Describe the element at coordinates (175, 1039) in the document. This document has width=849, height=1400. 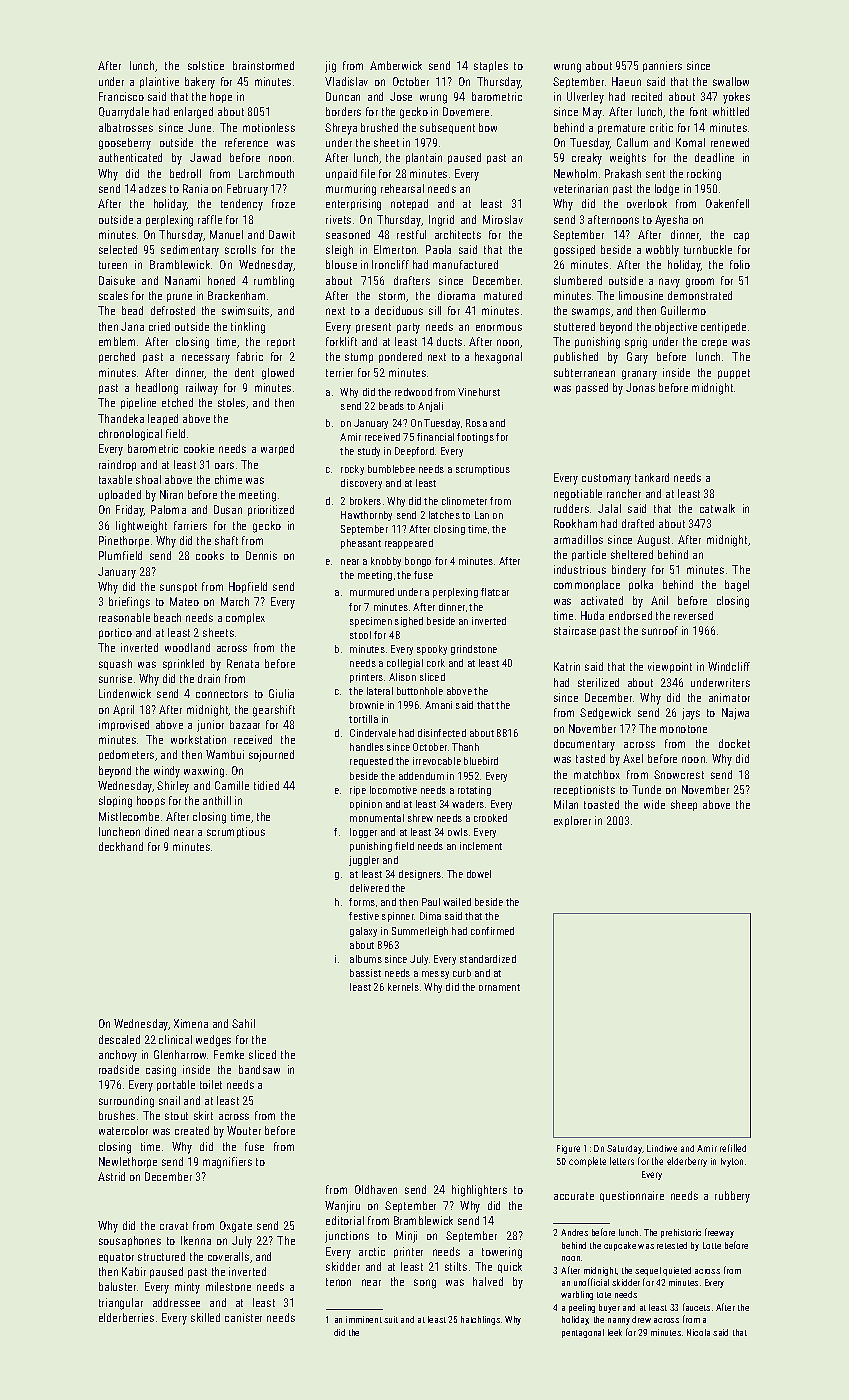
I see `clinical` at that location.
